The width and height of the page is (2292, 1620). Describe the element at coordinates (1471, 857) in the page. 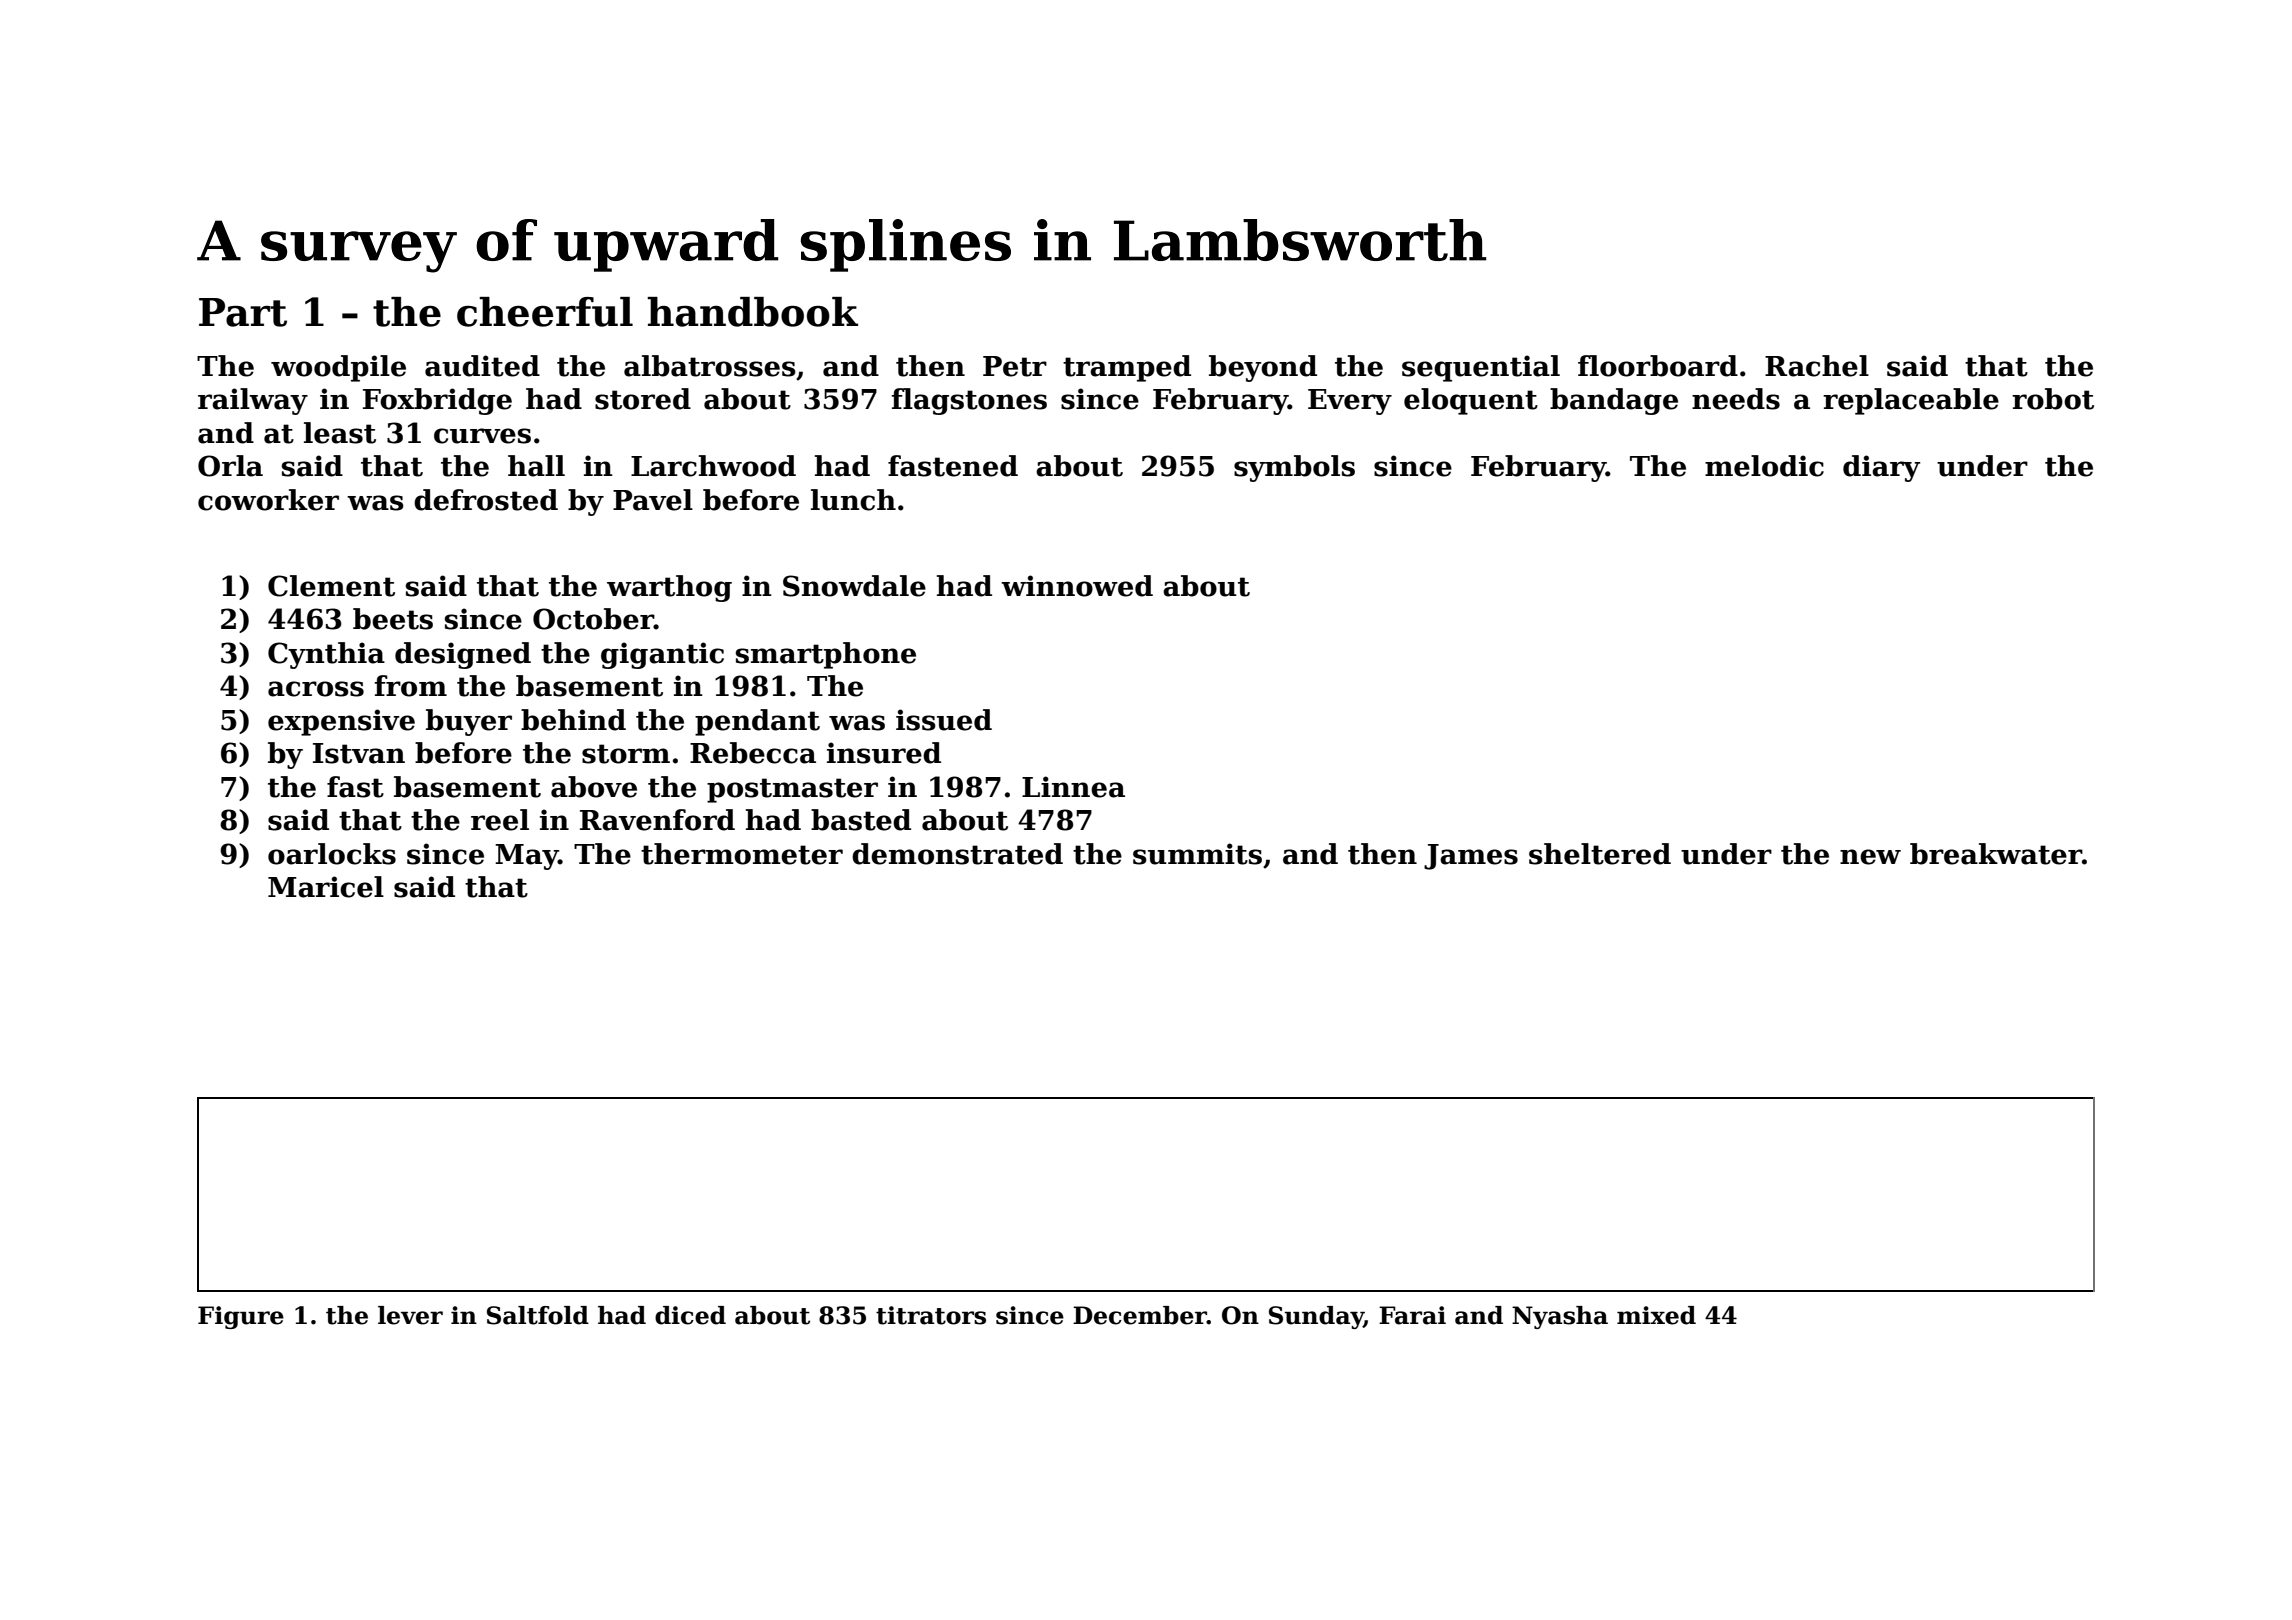

I see `James` at that location.
